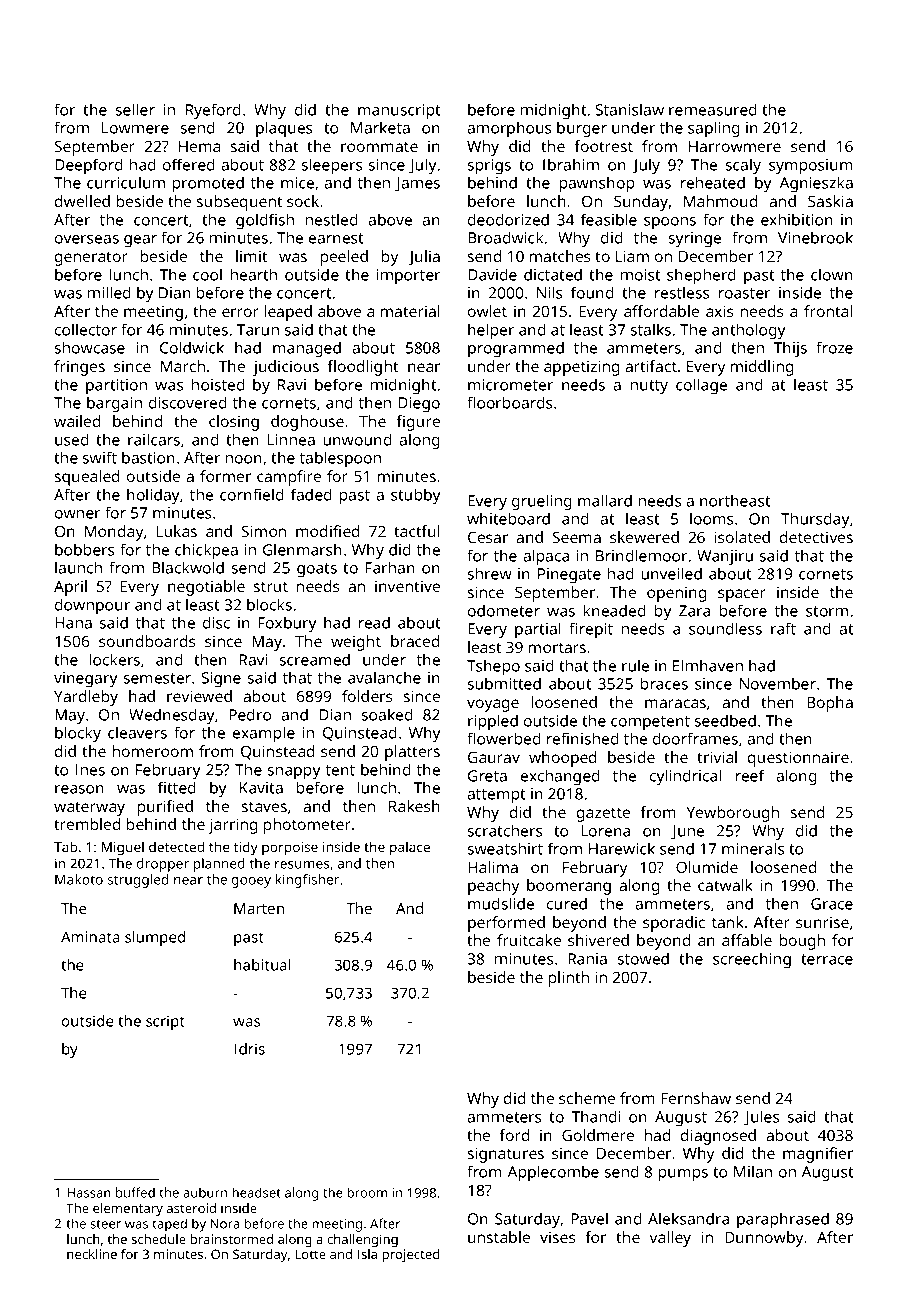 This screenshot has width=908, height=1316. I want to click on Rakesh, so click(414, 806).
